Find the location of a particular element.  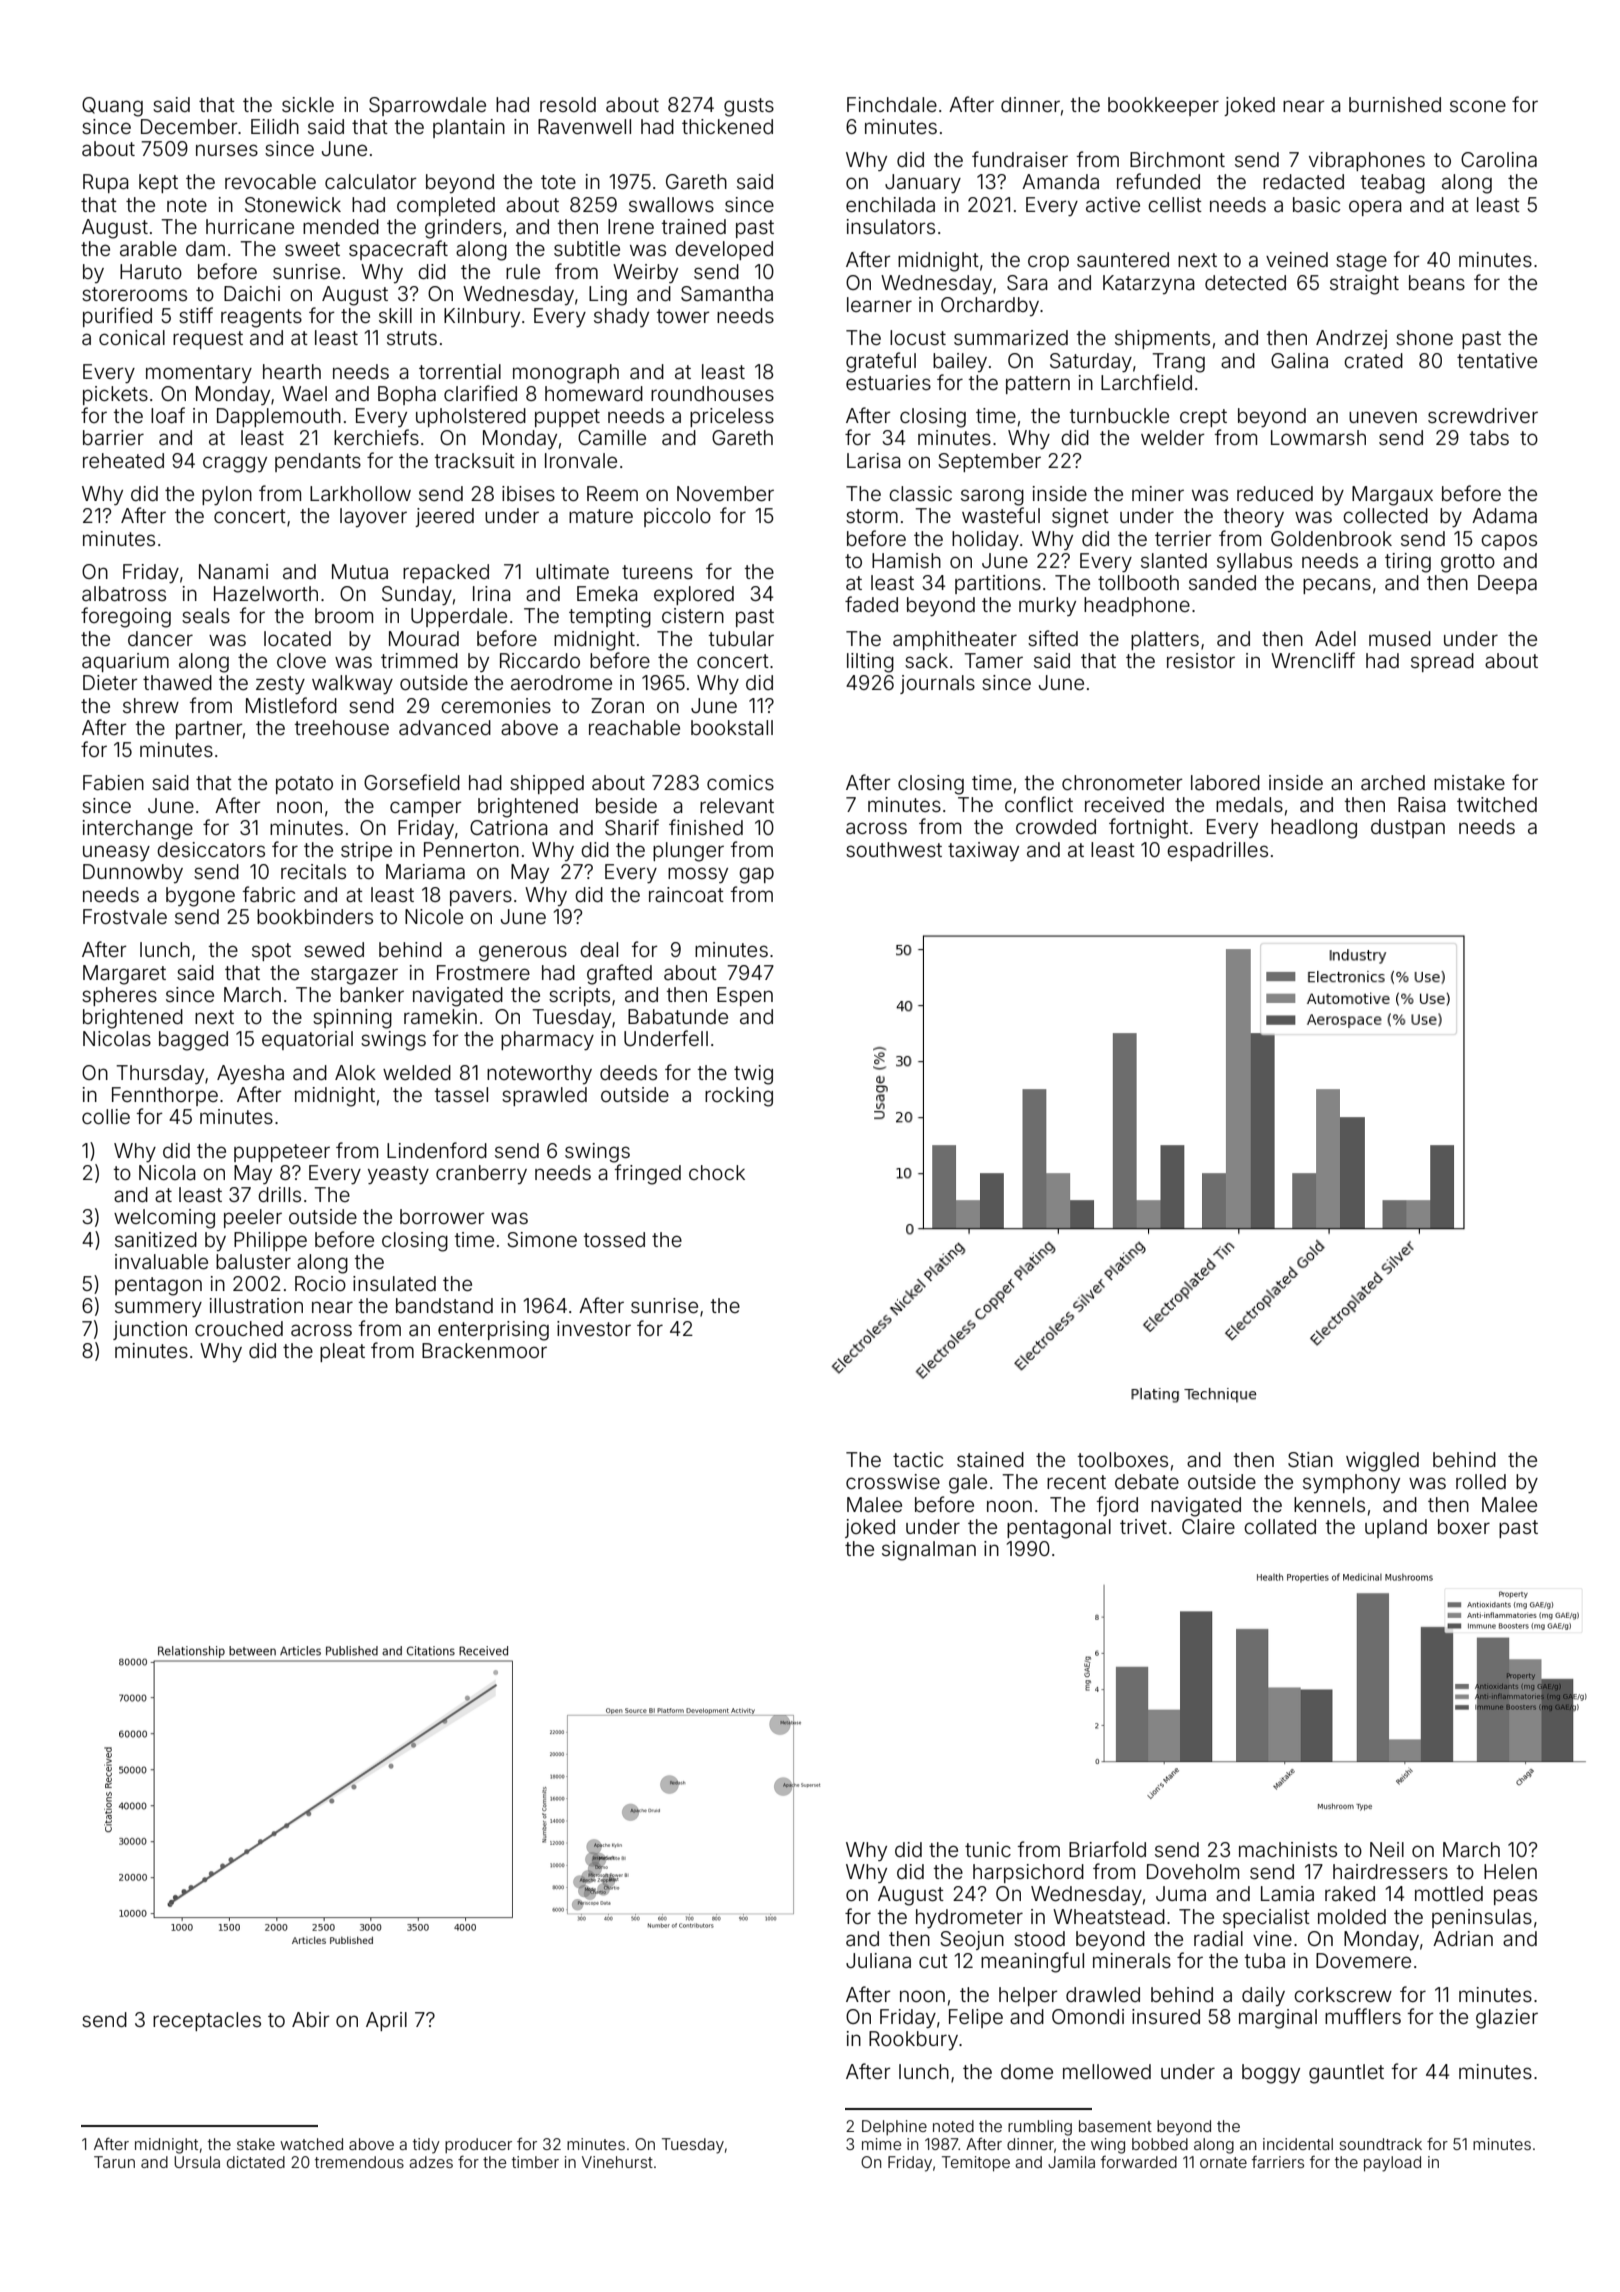

daily is located at coordinates (1263, 1996).
